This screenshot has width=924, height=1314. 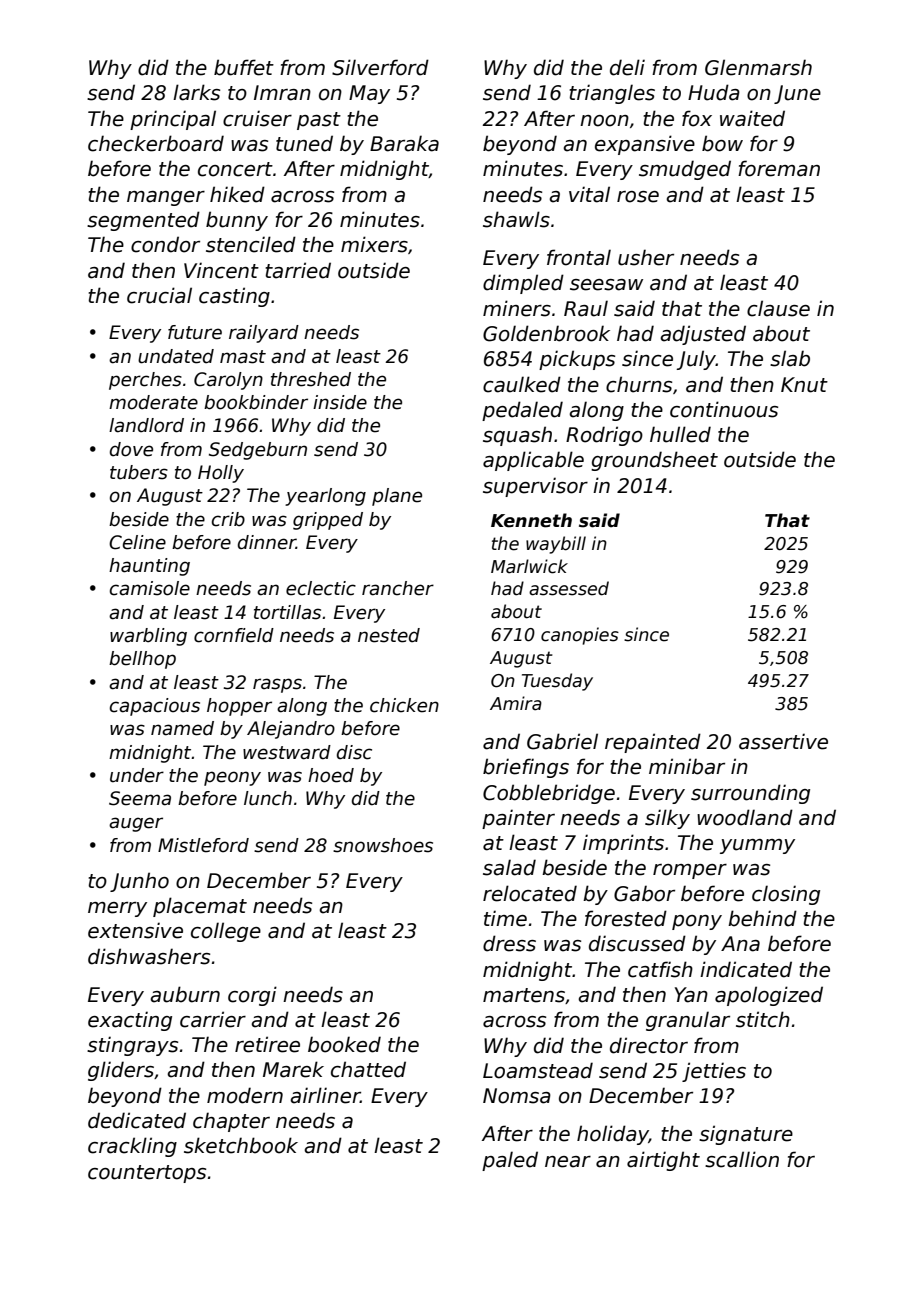 I want to click on bunny, so click(x=237, y=221).
